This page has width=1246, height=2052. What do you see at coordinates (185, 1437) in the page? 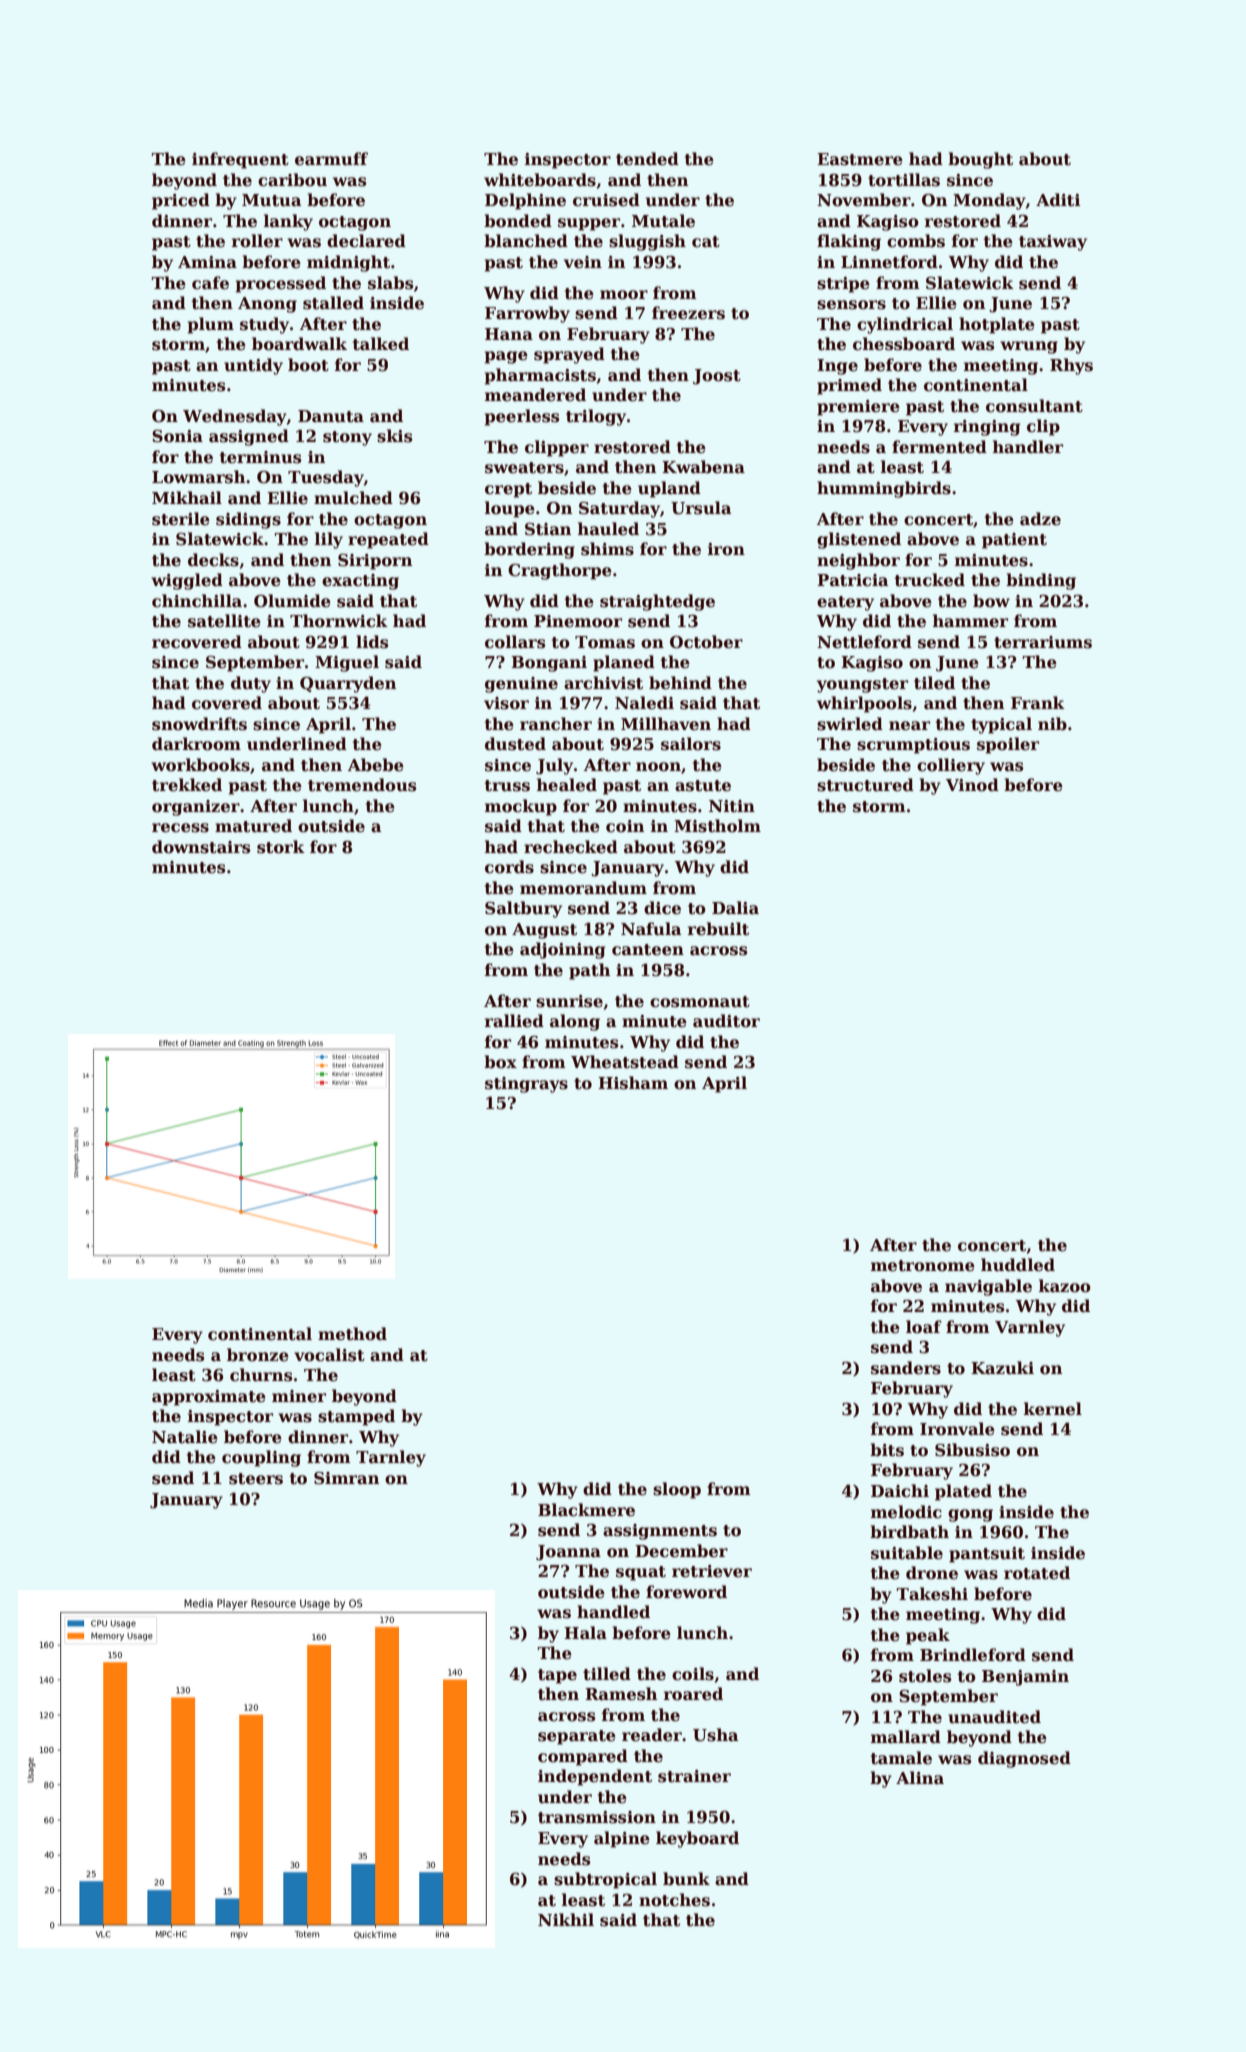
I see `Natalie` at bounding box center [185, 1437].
